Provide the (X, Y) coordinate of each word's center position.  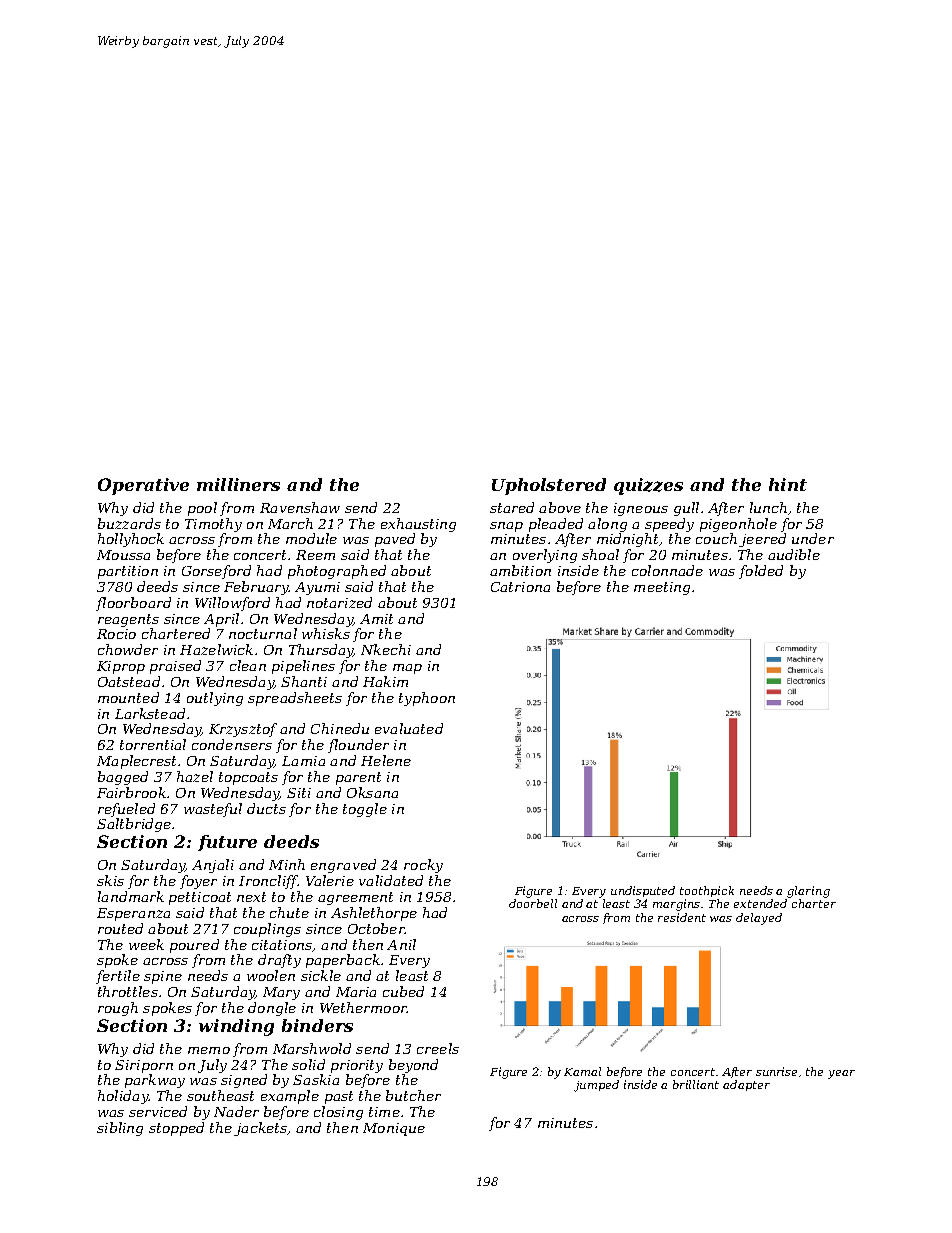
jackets (260, 1129)
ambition (520, 570)
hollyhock (131, 540)
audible (794, 554)
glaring (808, 892)
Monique (394, 1129)
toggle (365, 810)
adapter (746, 1085)
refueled (126, 810)
